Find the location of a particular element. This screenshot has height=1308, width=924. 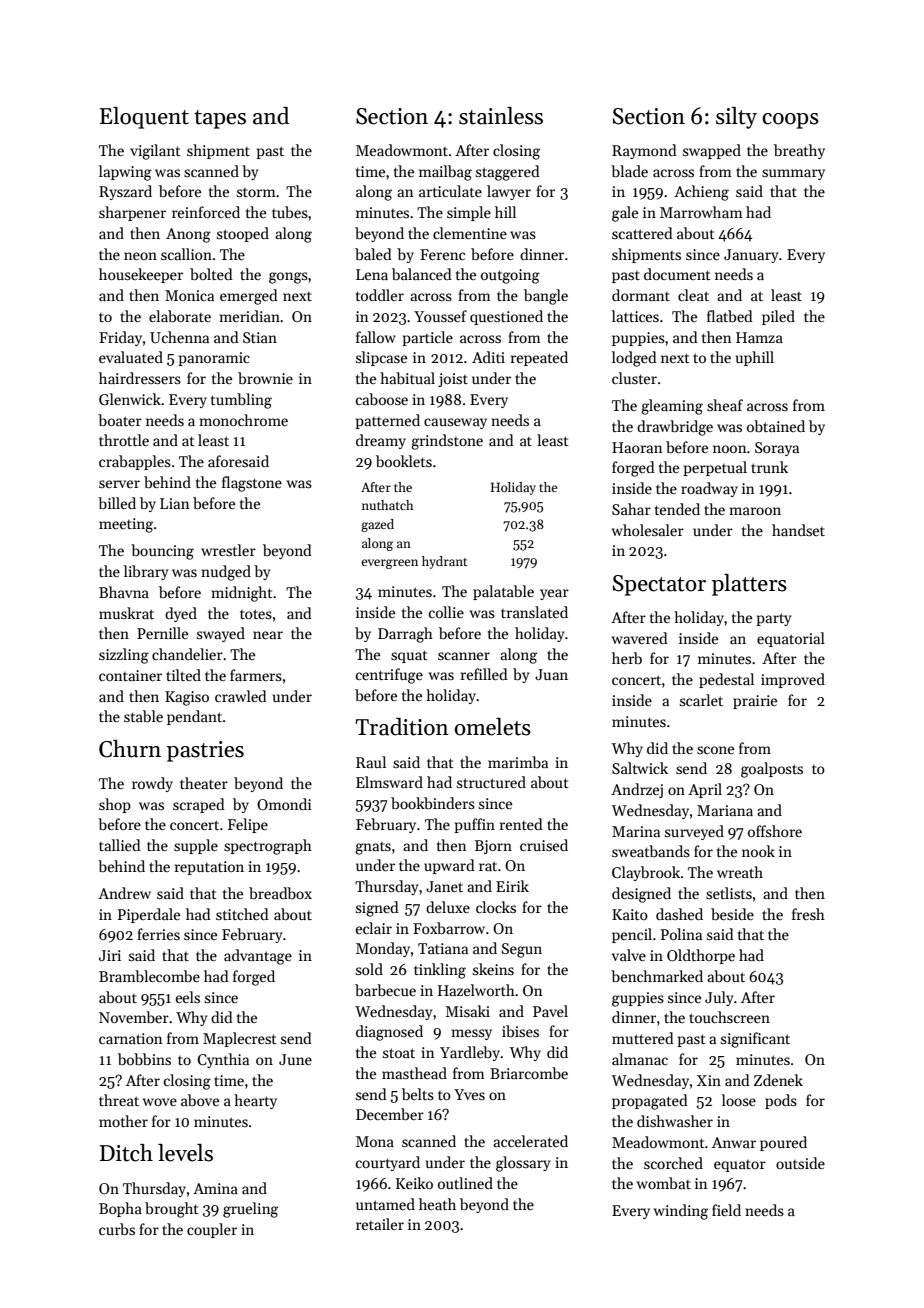

theater is located at coordinates (204, 783).
